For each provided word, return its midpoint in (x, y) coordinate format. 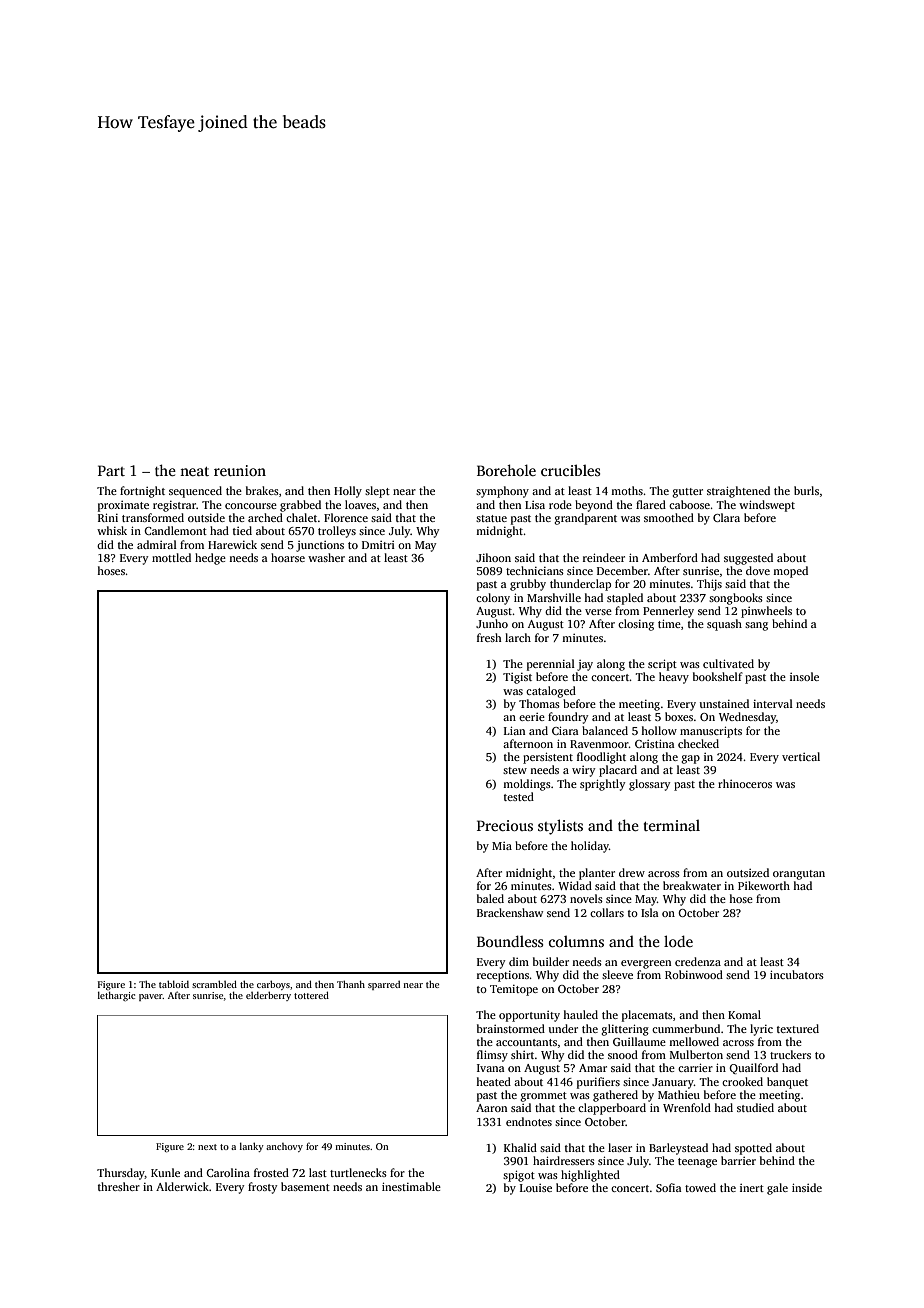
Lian (514, 730)
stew (515, 770)
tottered (311, 995)
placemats (647, 1016)
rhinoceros (745, 783)
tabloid (174, 984)
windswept (767, 506)
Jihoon (493, 557)
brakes (262, 490)
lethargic (116, 996)
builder (551, 961)
